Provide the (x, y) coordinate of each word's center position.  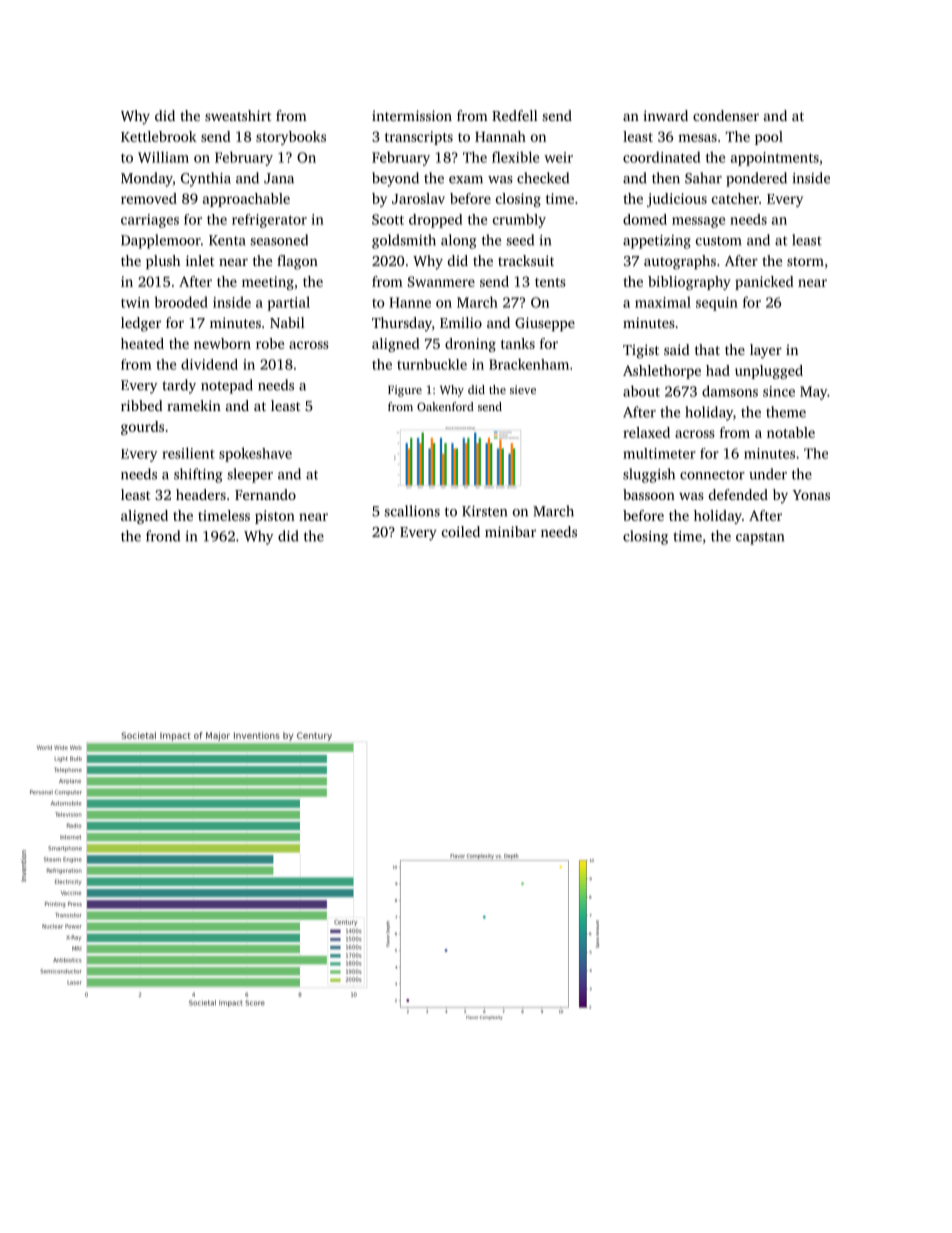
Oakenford (445, 406)
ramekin (194, 405)
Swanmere (441, 281)
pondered (756, 179)
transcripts (419, 138)
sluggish (649, 475)
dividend (209, 364)
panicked (764, 283)
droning (470, 345)
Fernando (265, 494)
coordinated (661, 157)
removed (149, 198)
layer (766, 351)
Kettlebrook (159, 136)
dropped (435, 221)
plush (163, 262)
